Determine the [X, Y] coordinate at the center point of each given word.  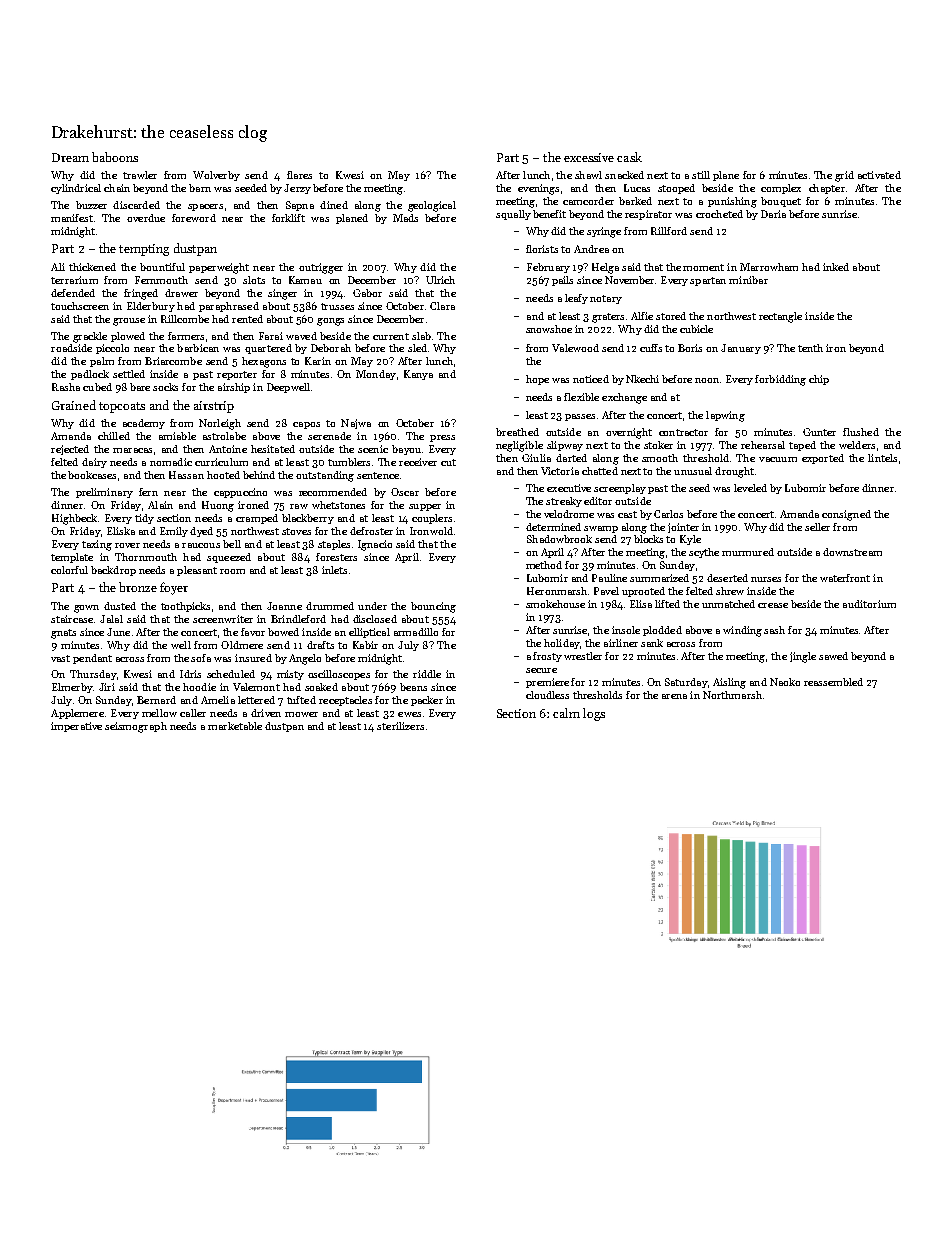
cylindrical [76, 189]
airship [234, 388]
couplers [432, 519]
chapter [827, 189]
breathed [517, 432]
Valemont [256, 687]
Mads [405, 218]
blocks [648, 539]
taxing [97, 545]
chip [819, 380]
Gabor [367, 293]
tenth [810, 348]
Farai [271, 336]
